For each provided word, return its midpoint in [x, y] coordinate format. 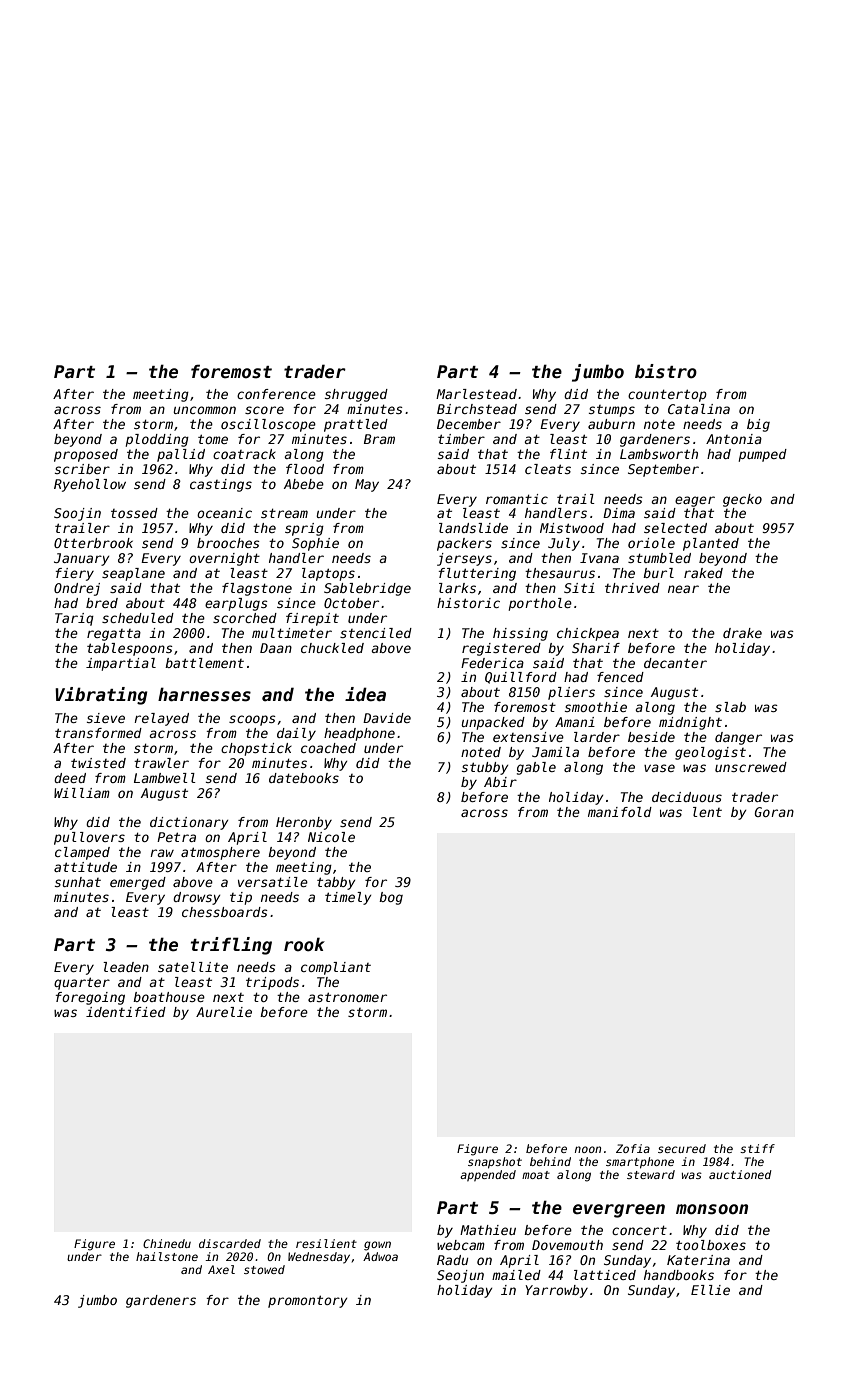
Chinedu [167, 1243]
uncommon [204, 410]
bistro [666, 371]
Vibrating [101, 696]
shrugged [356, 395]
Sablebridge [367, 589]
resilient [326, 1243]
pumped [763, 455]
